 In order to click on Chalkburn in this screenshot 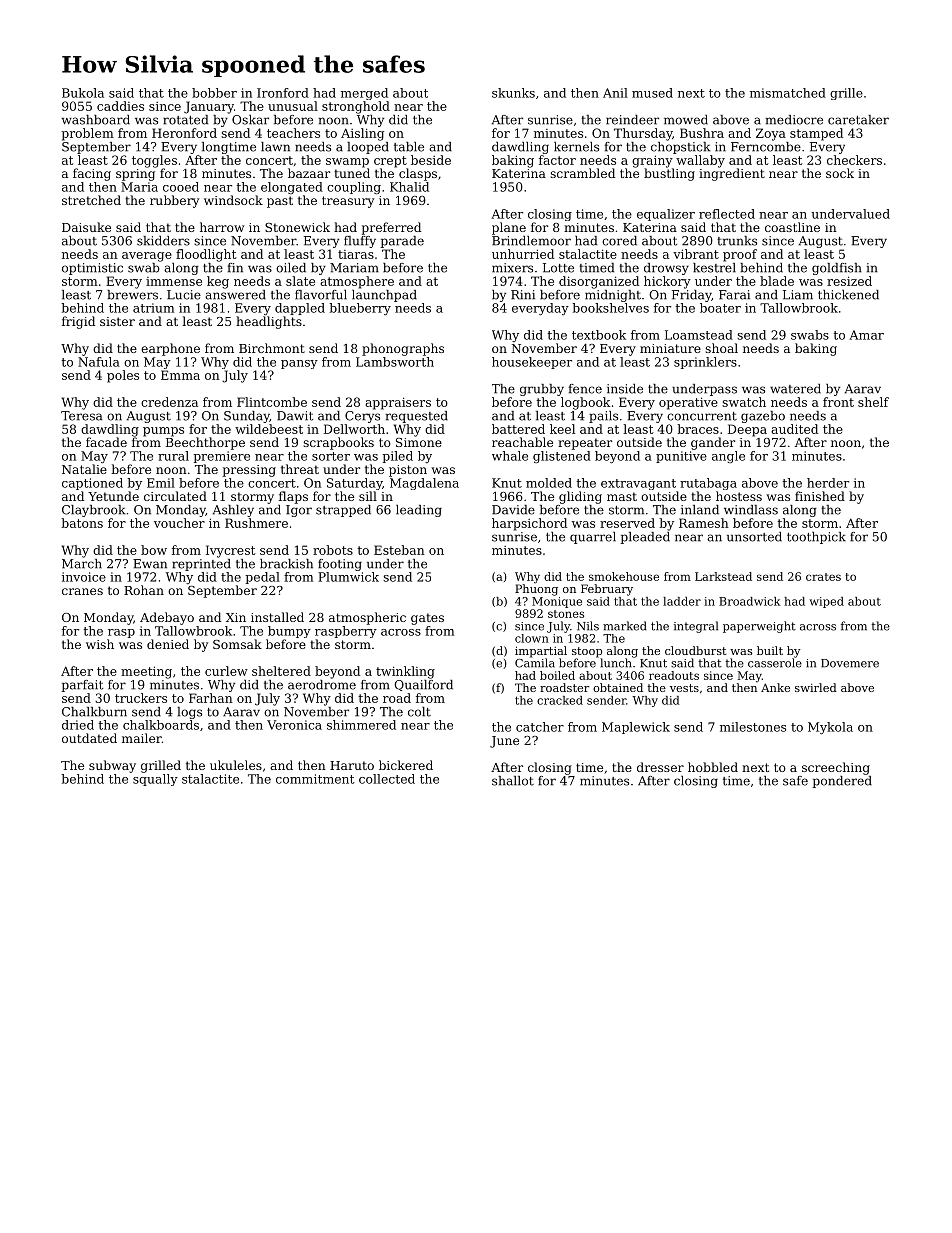, I will do `click(94, 712)`.
